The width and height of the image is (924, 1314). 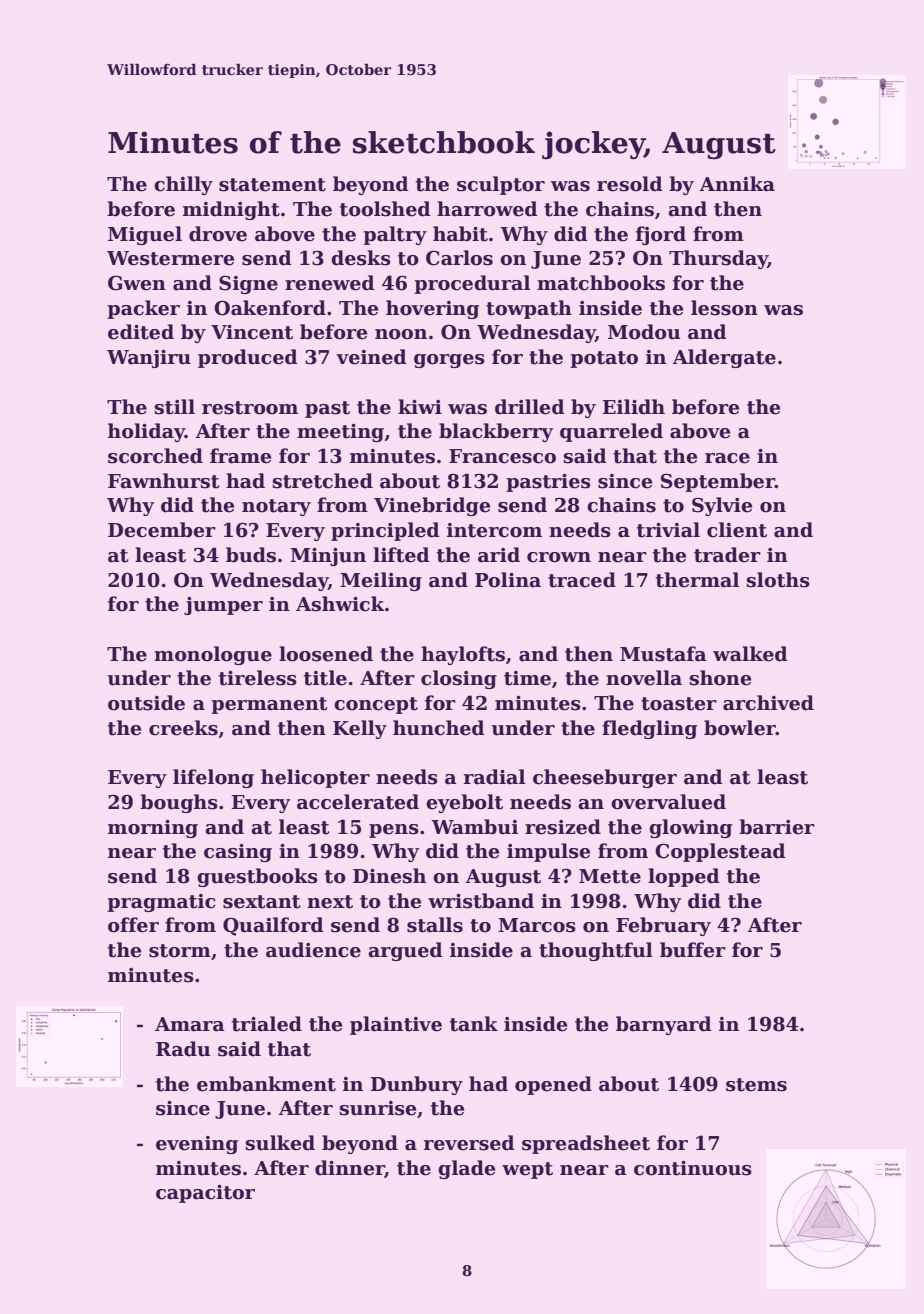 I want to click on archived, so click(x=768, y=703).
